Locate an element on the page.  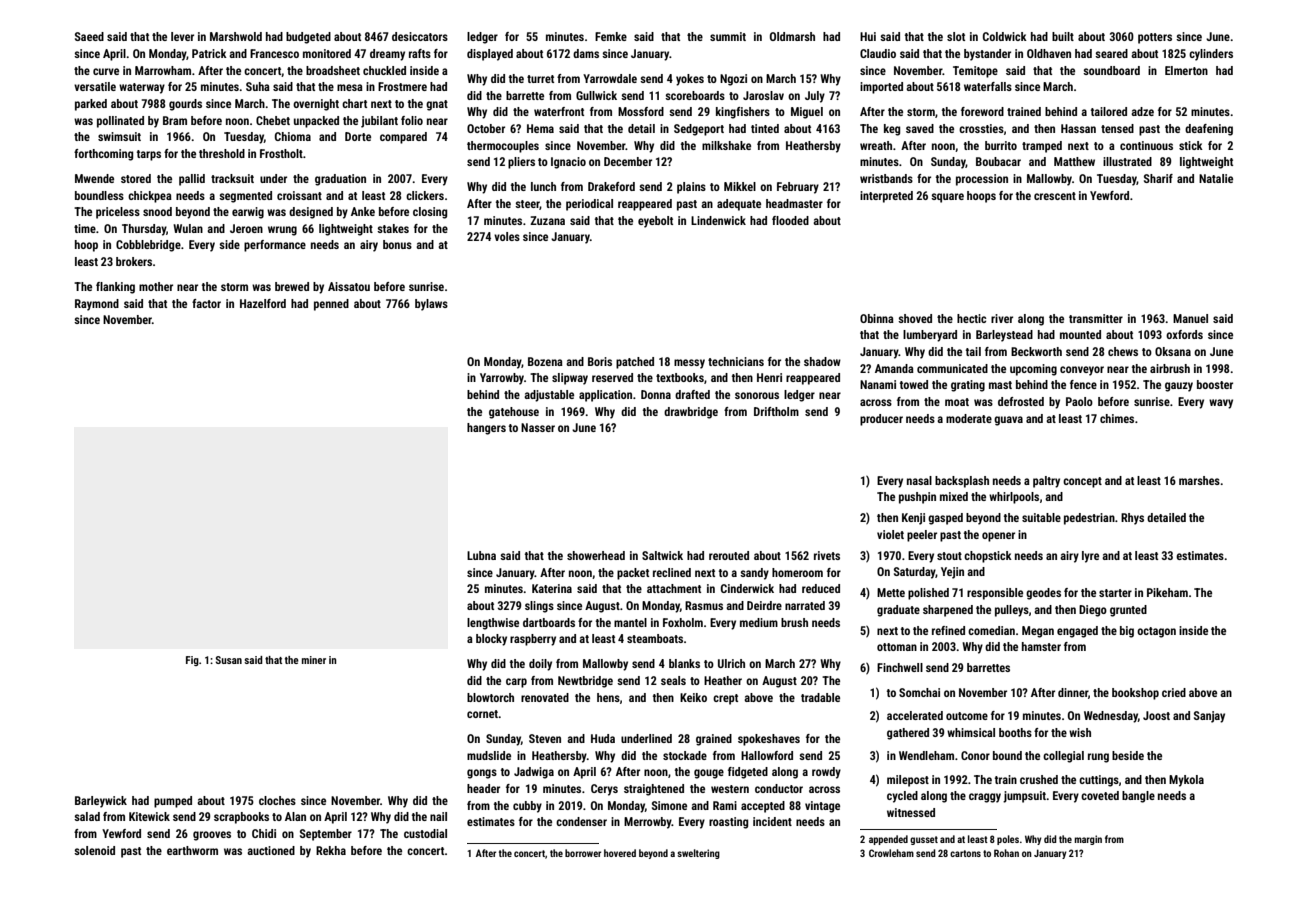
gasped is located at coordinates (945, 519).
